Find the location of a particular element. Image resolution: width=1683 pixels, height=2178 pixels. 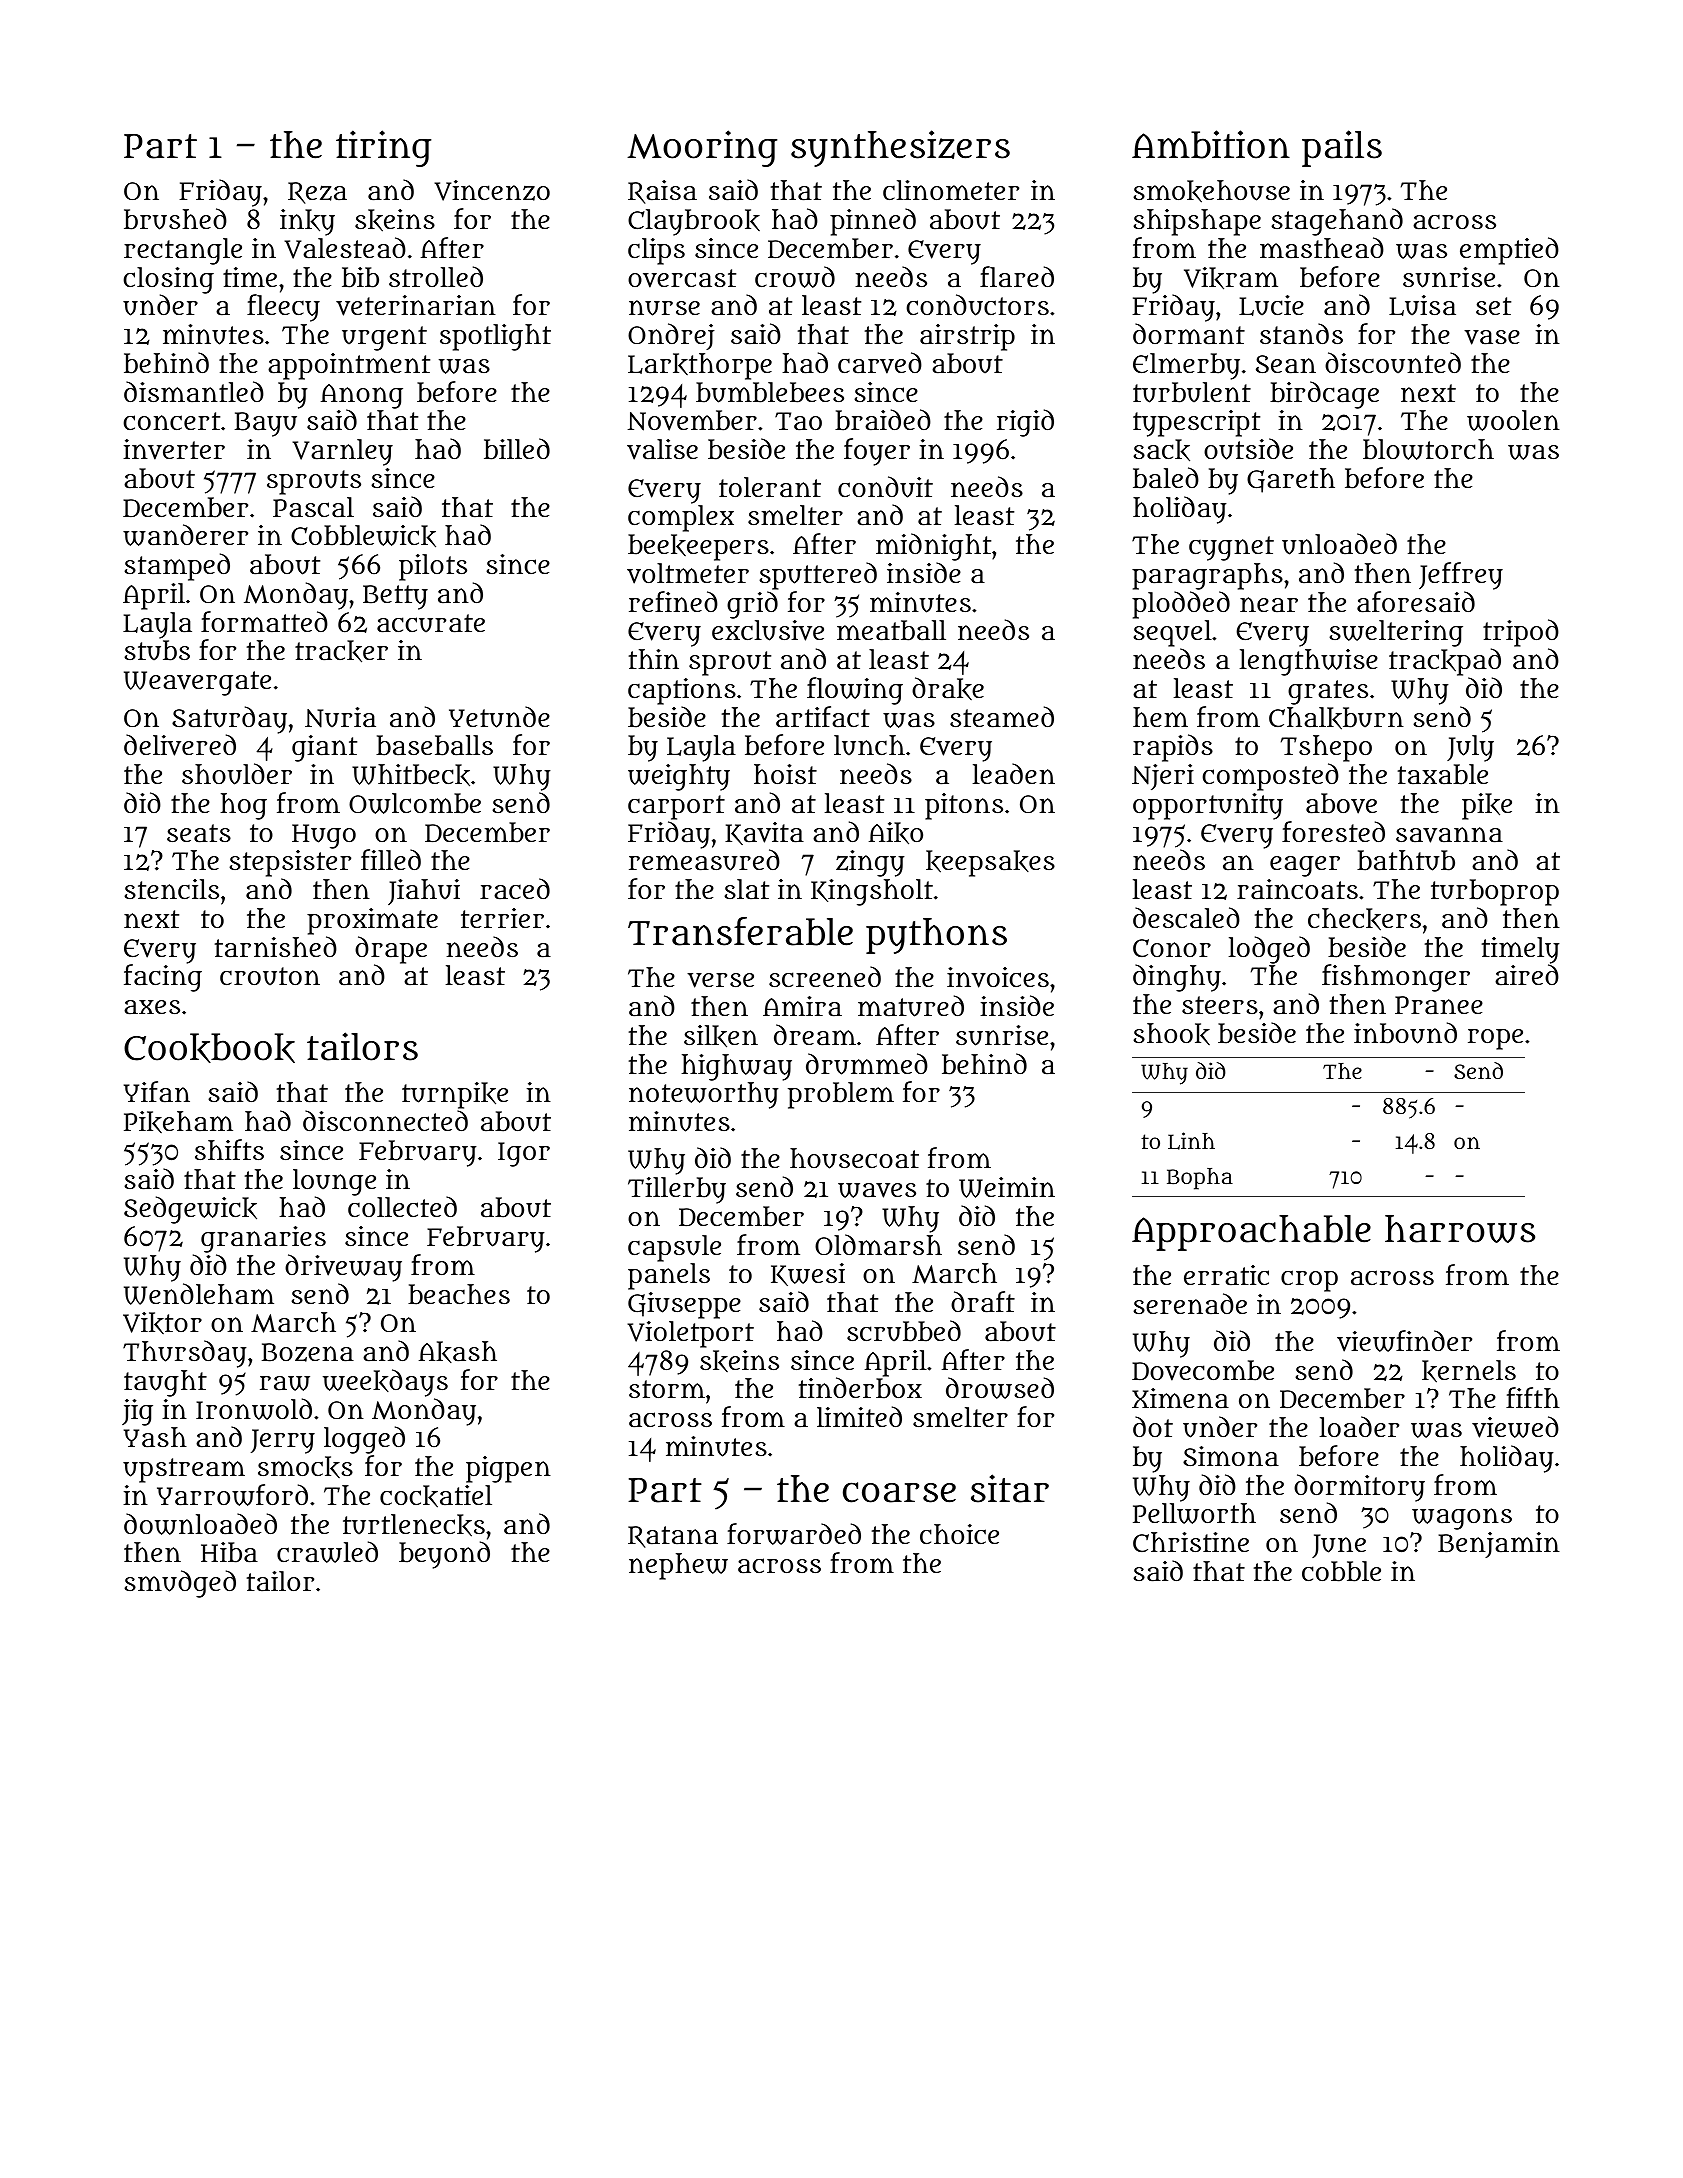

savanna is located at coordinates (1449, 835).
